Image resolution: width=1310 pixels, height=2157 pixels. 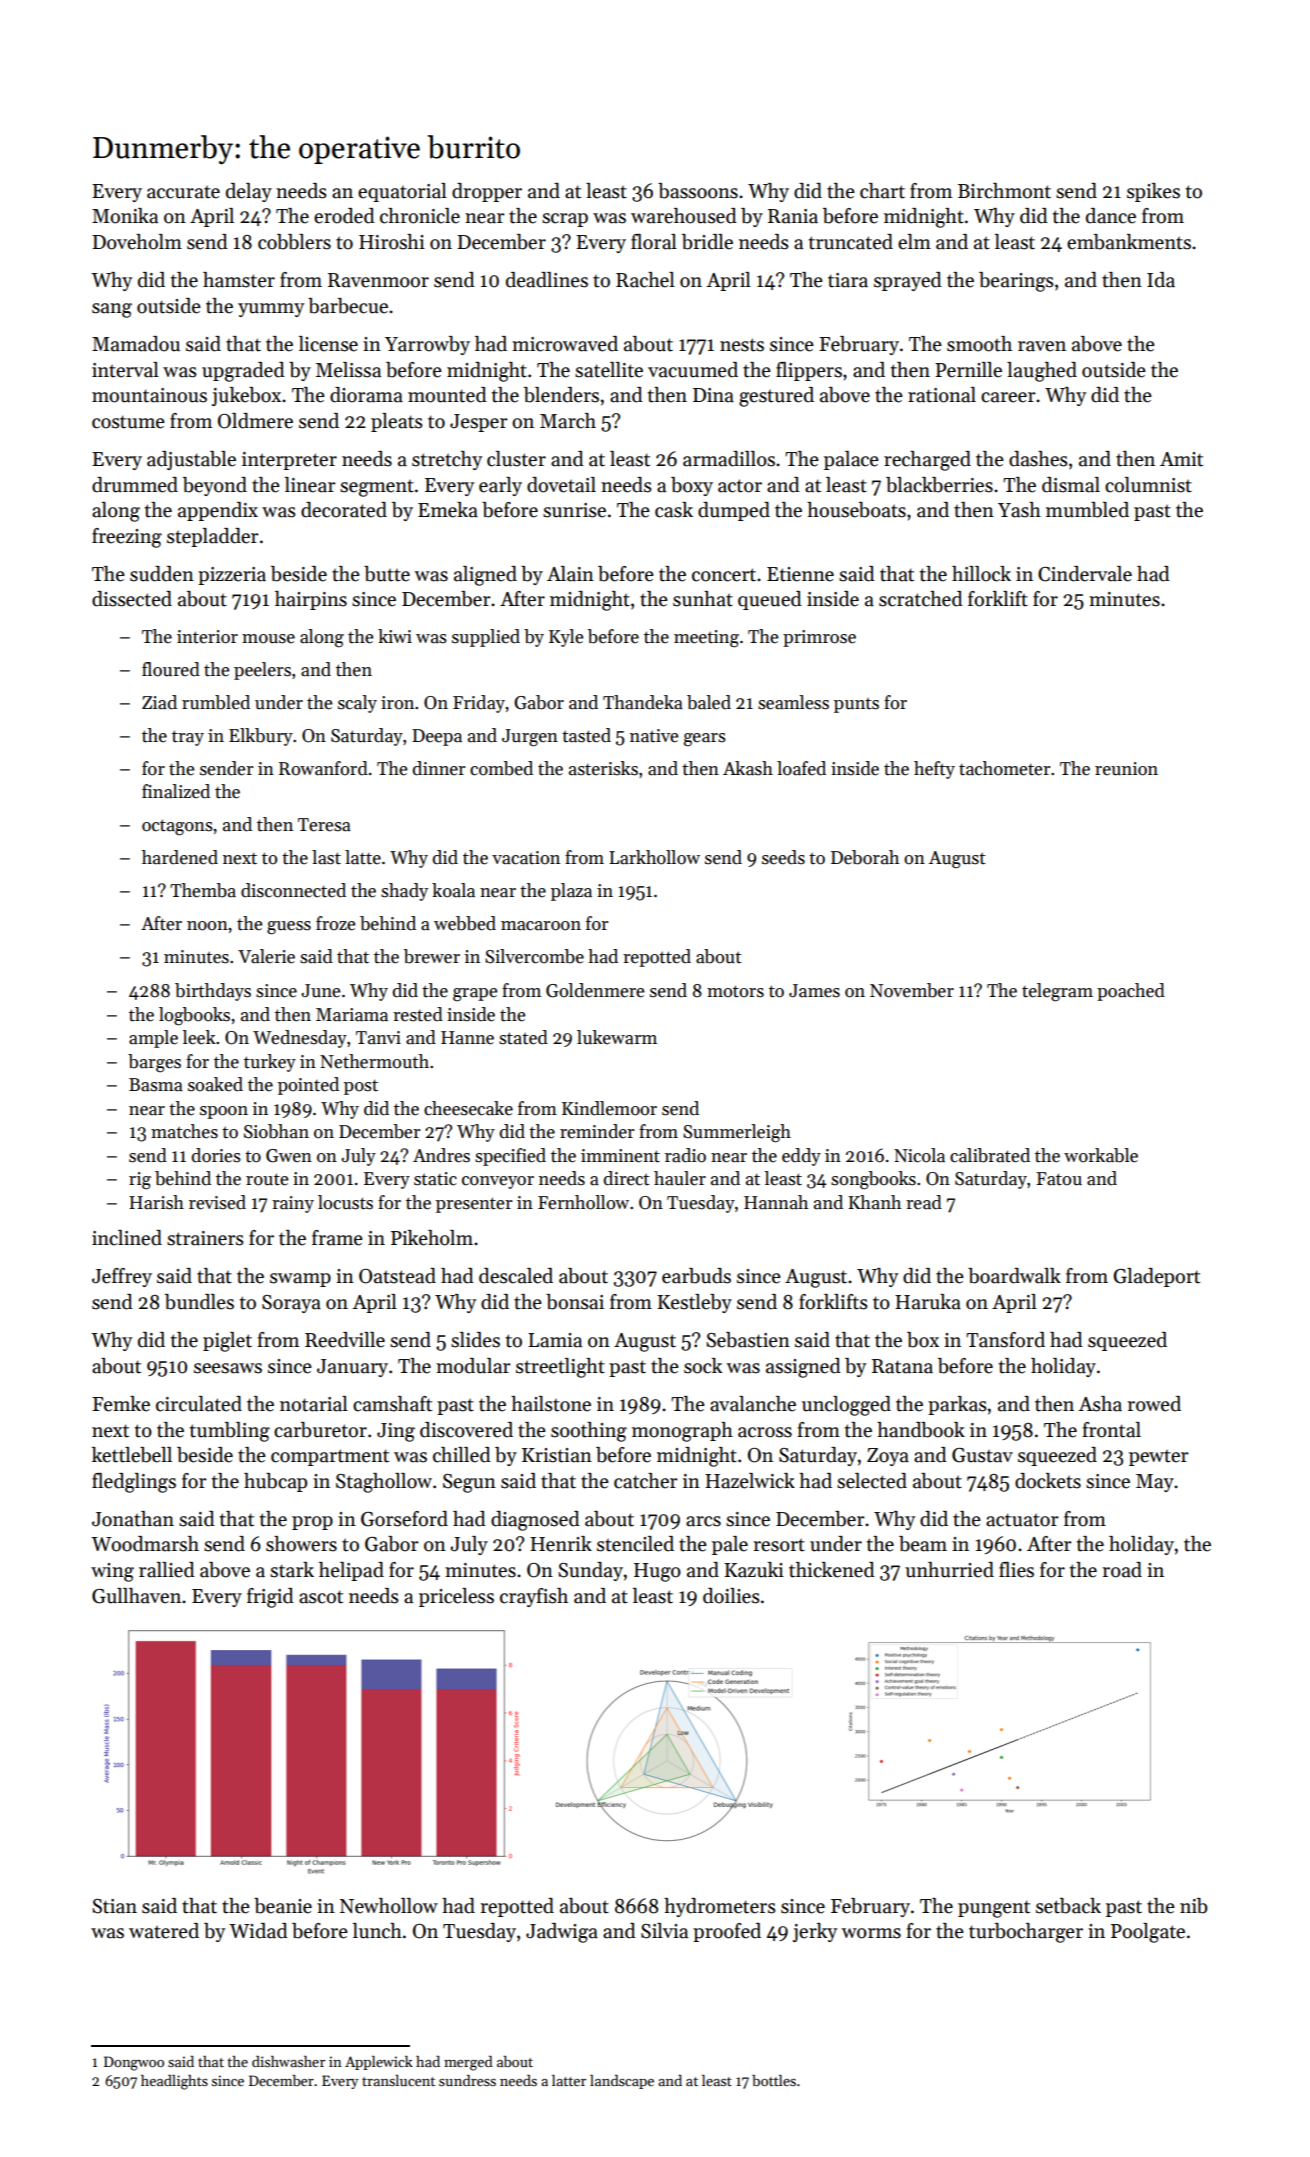 What do you see at coordinates (720, 1907) in the image?
I see `hydrometers` at bounding box center [720, 1907].
